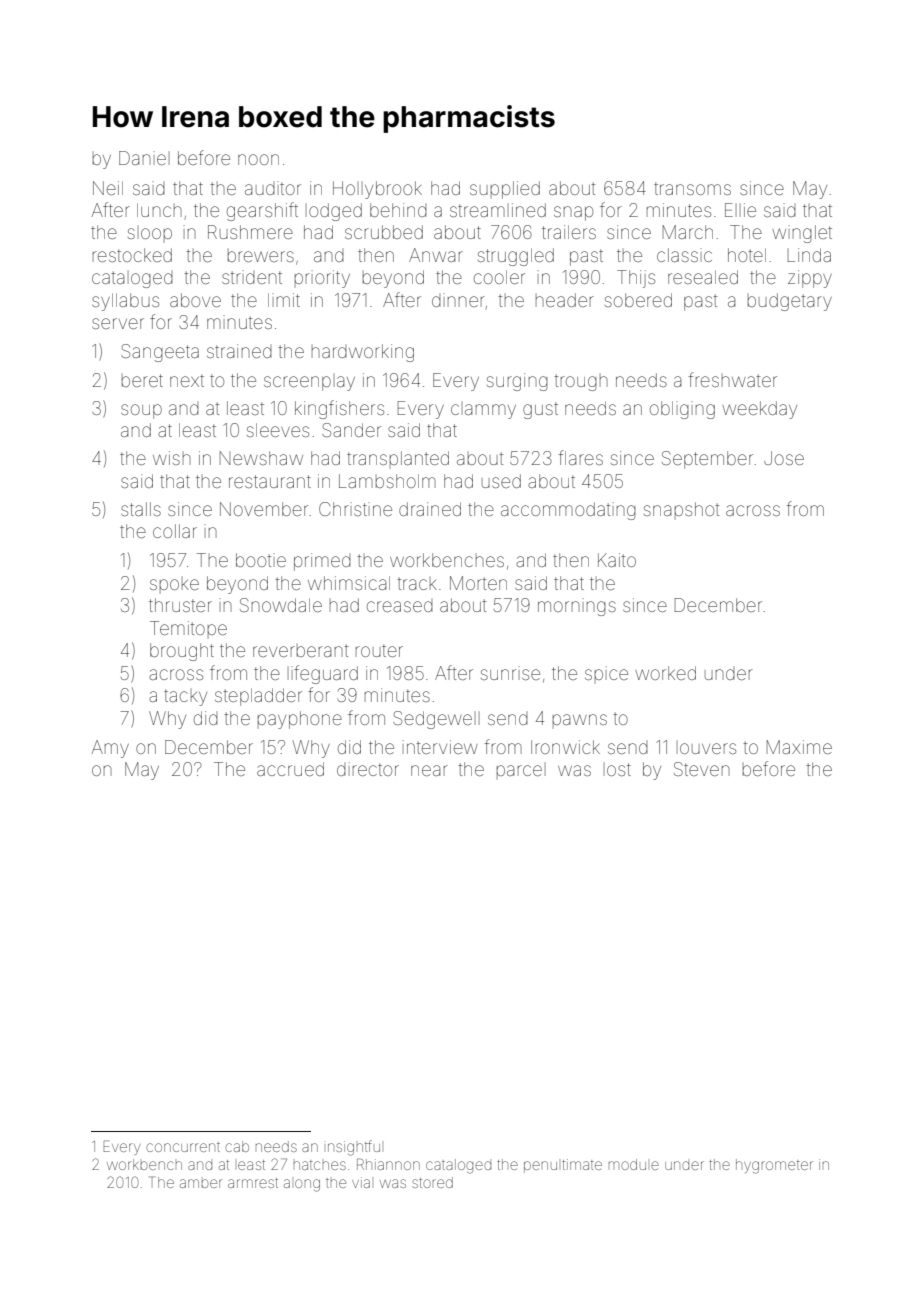 This screenshot has width=924, height=1308. Describe the element at coordinates (505, 190) in the screenshot. I see `supplied` at that location.
